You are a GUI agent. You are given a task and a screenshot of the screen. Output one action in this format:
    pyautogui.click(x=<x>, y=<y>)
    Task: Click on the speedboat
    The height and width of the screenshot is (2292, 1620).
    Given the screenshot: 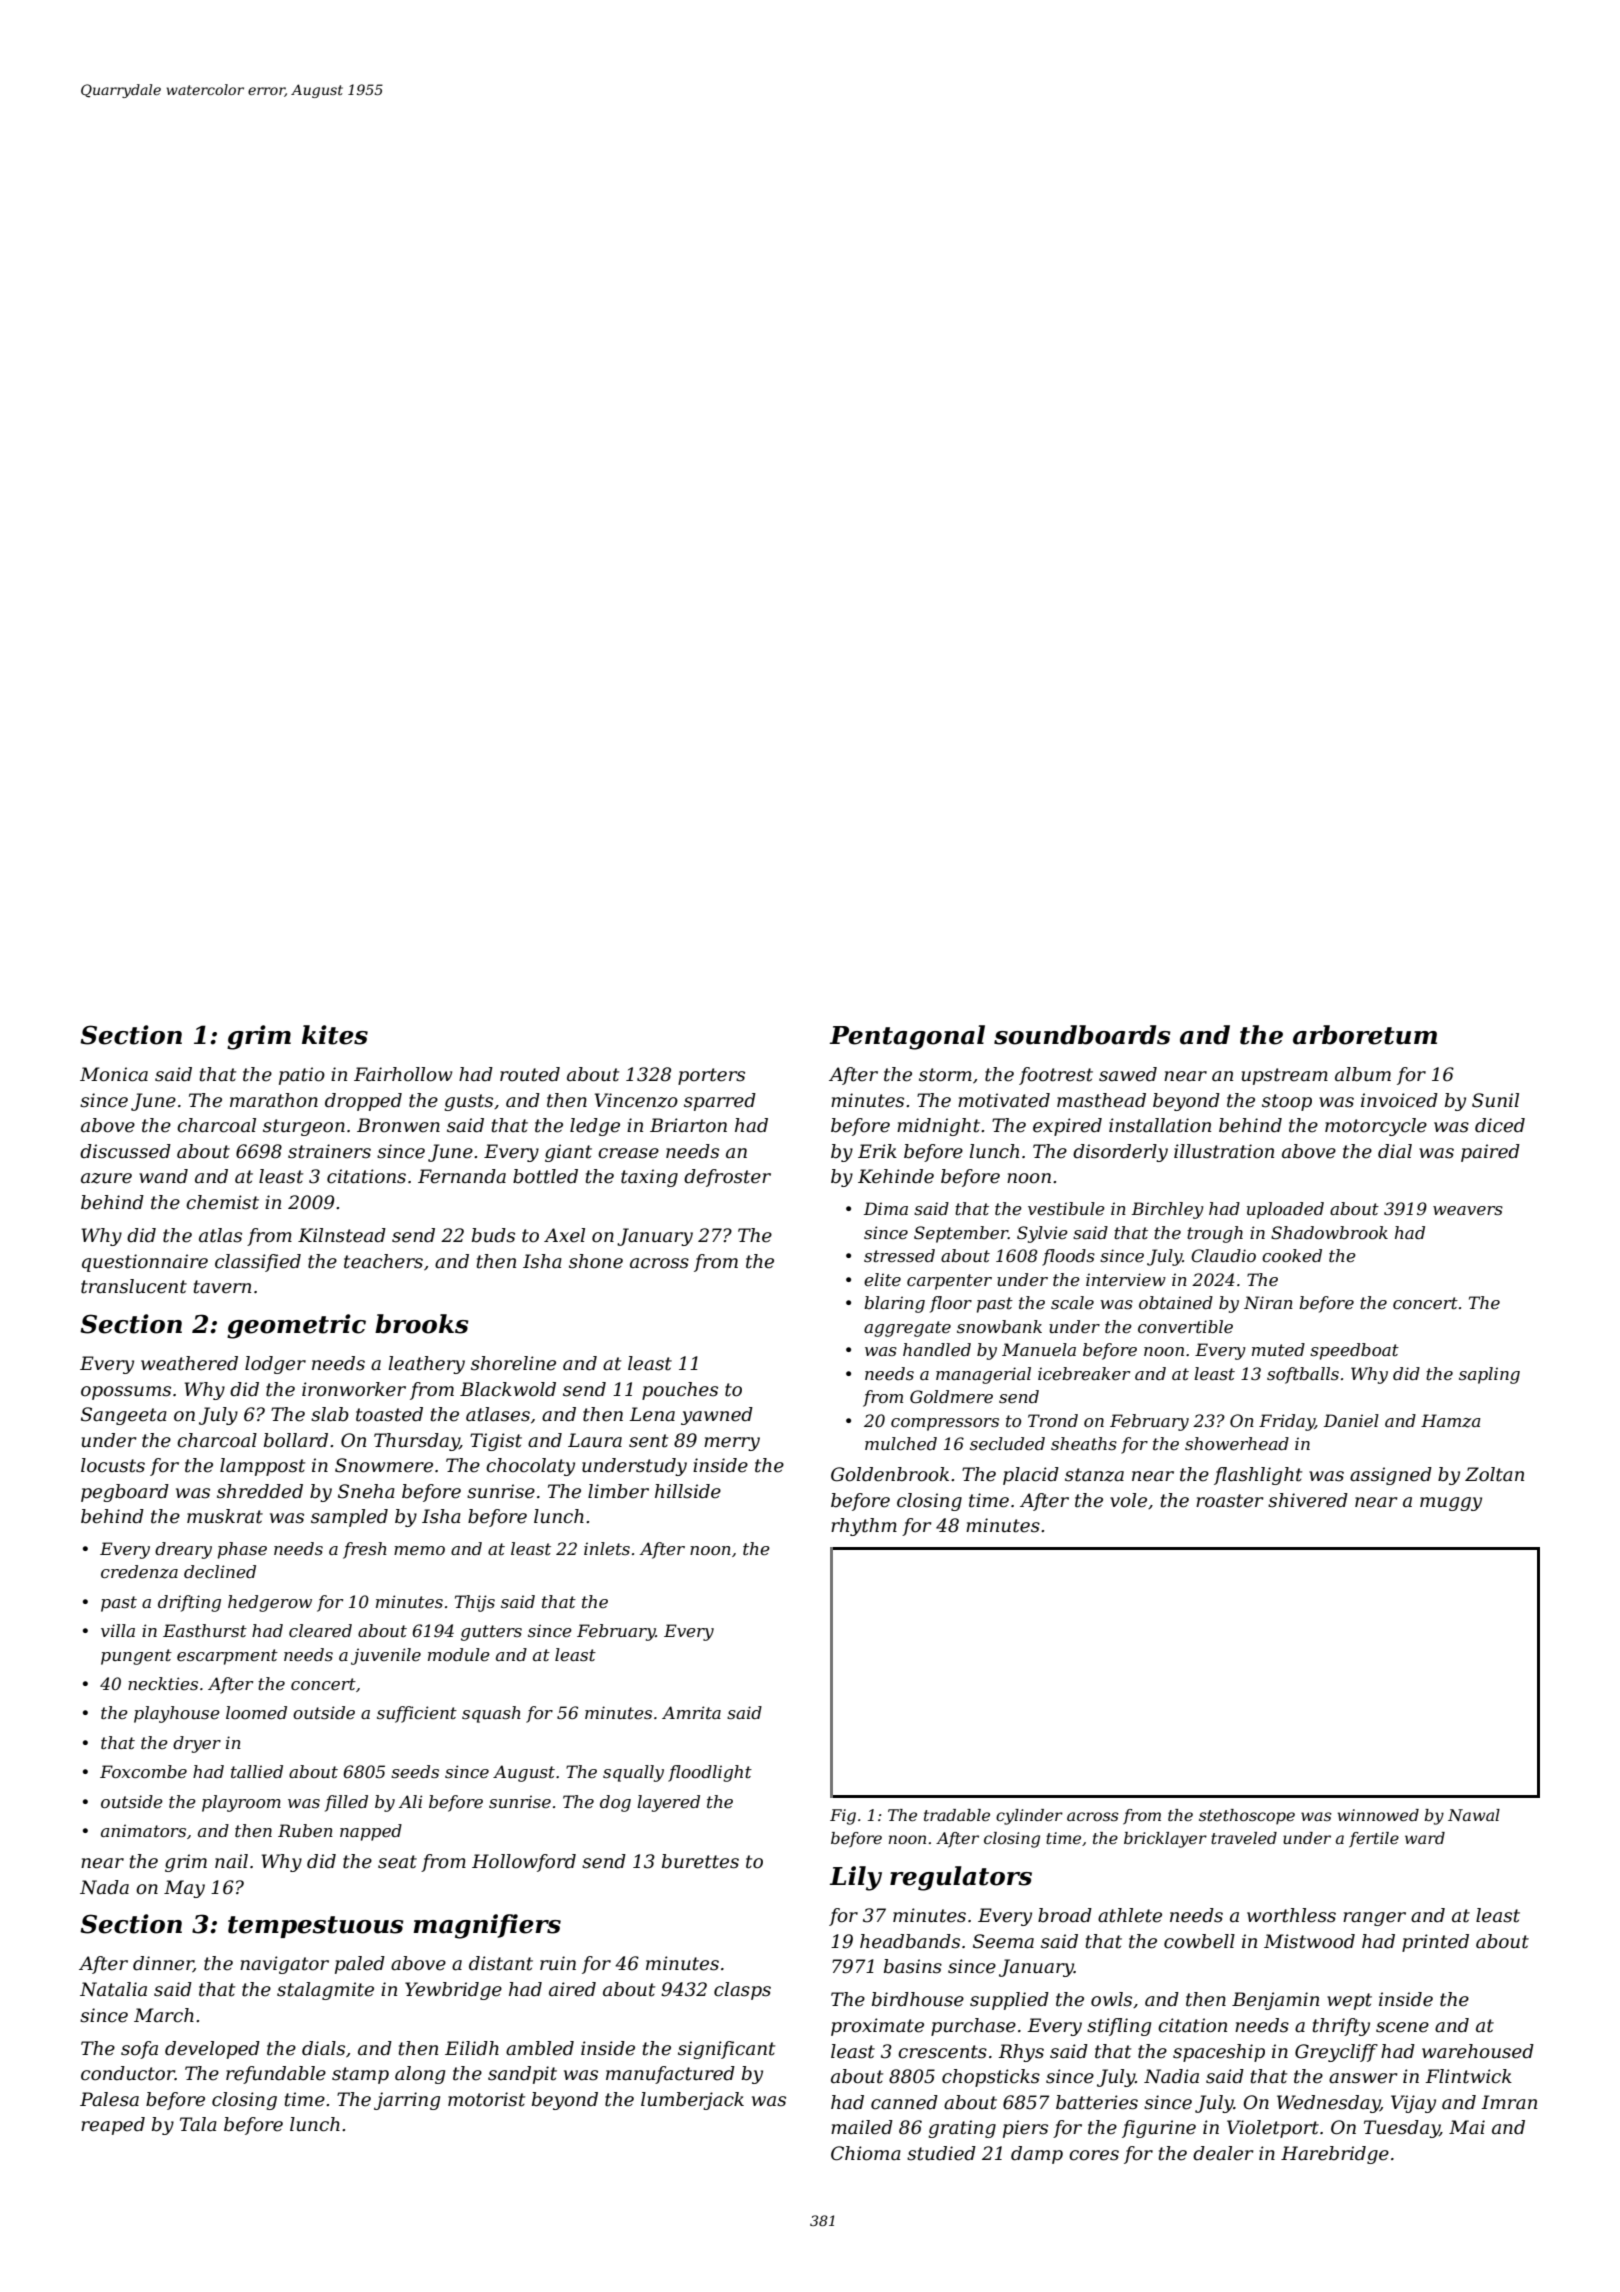 What is the action you would take?
    pyautogui.click(x=1354, y=1351)
